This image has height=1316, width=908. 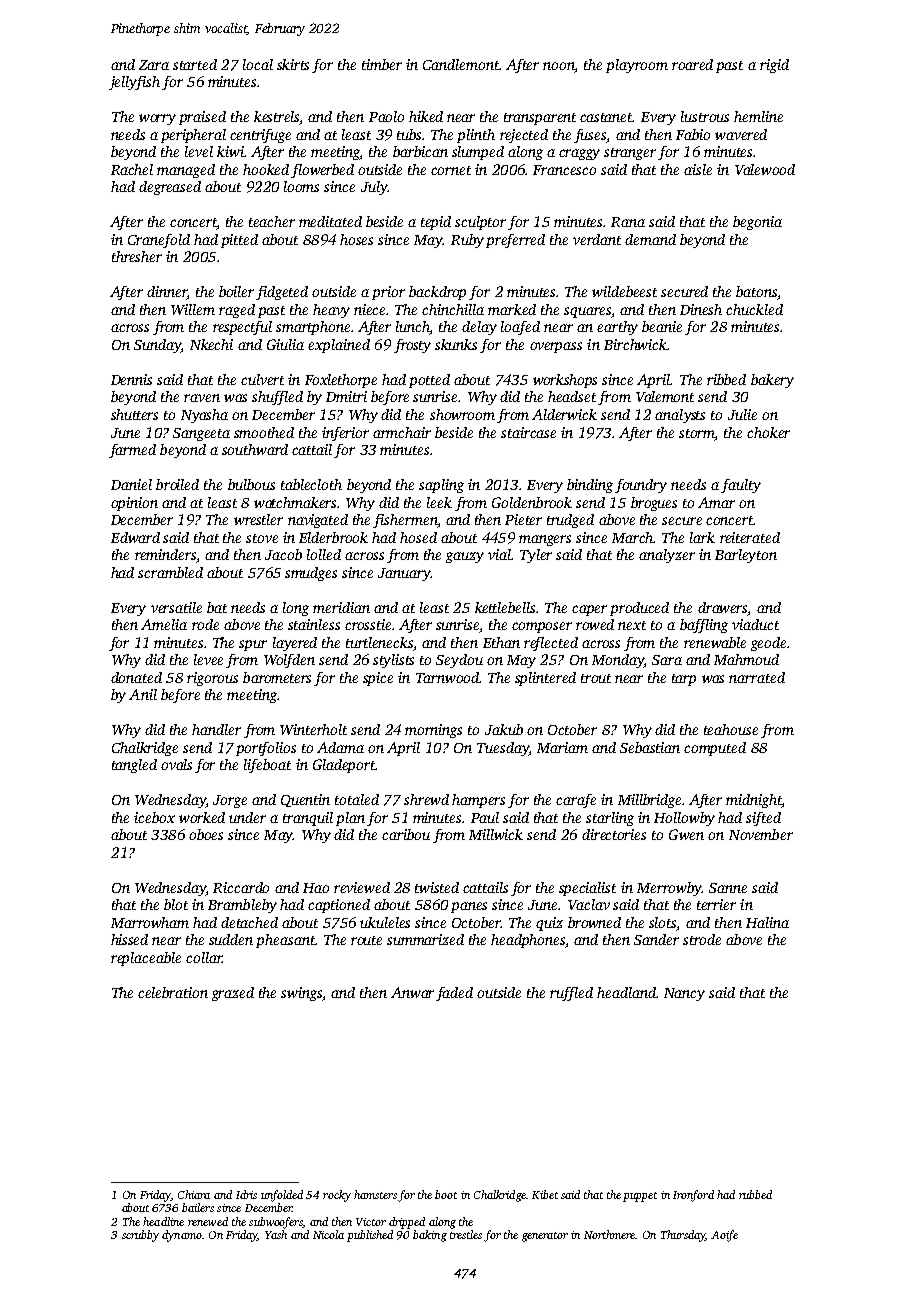 I want to click on Anil, so click(x=143, y=694).
